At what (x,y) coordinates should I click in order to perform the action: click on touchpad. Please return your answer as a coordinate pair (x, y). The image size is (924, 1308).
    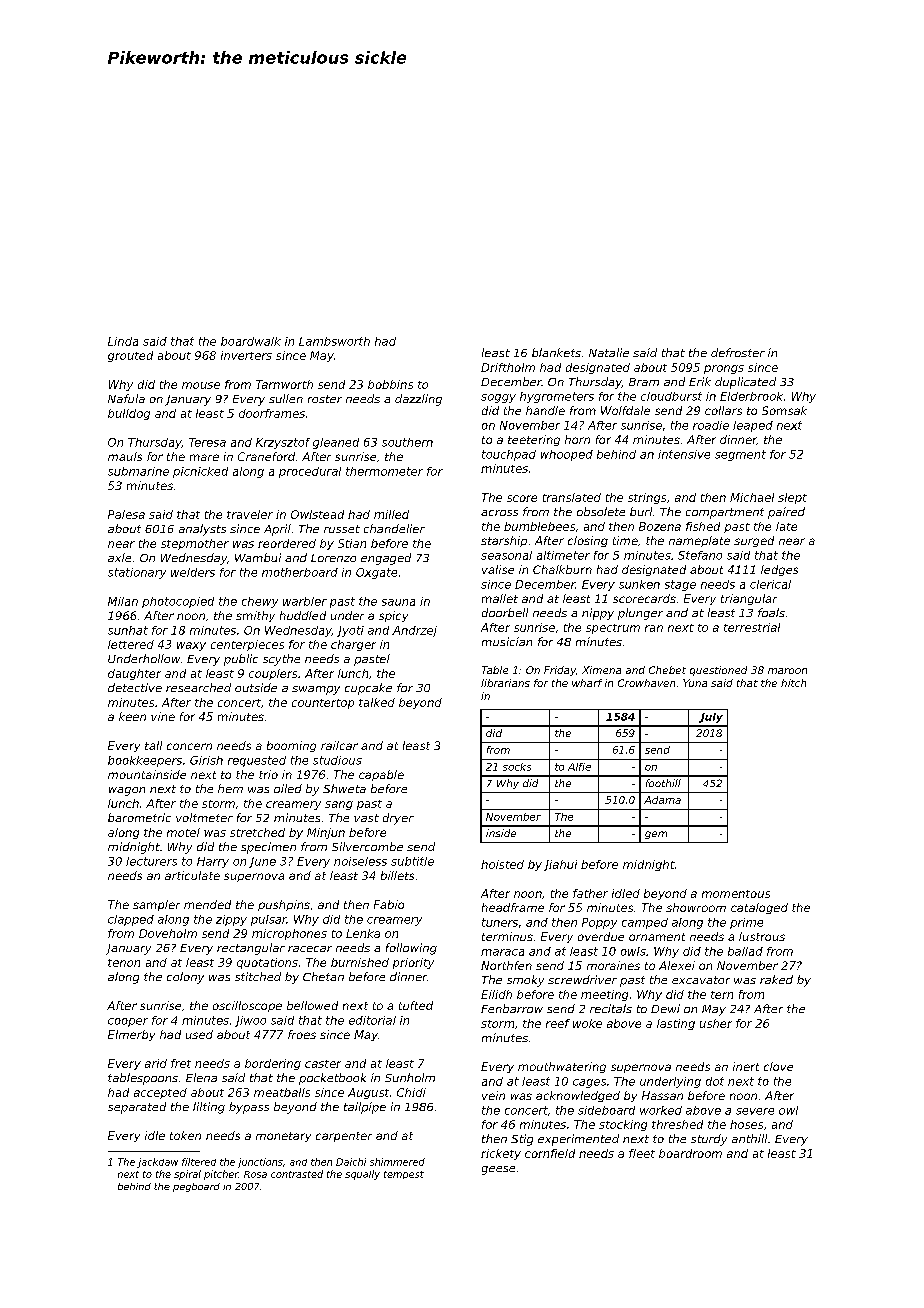
    Looking at the image, I should click on (509, 455).
